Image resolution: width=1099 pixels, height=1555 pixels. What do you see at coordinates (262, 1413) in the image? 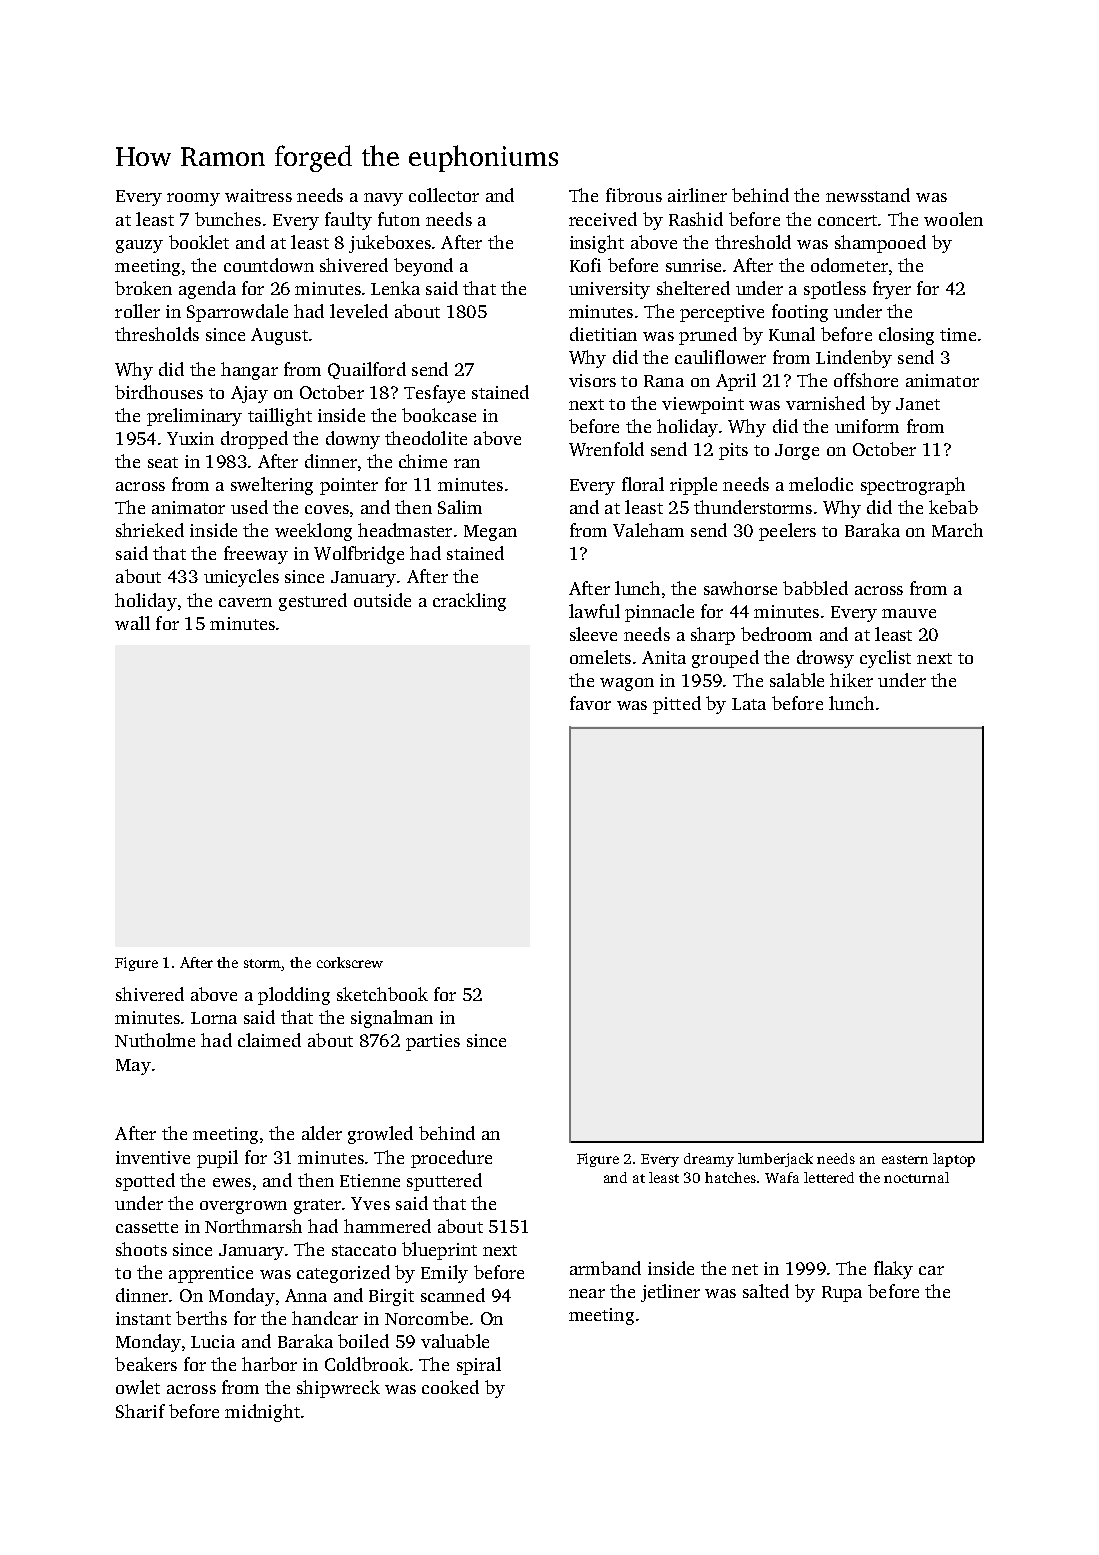
I see `midnight` at bounding box center [262, 1413].
